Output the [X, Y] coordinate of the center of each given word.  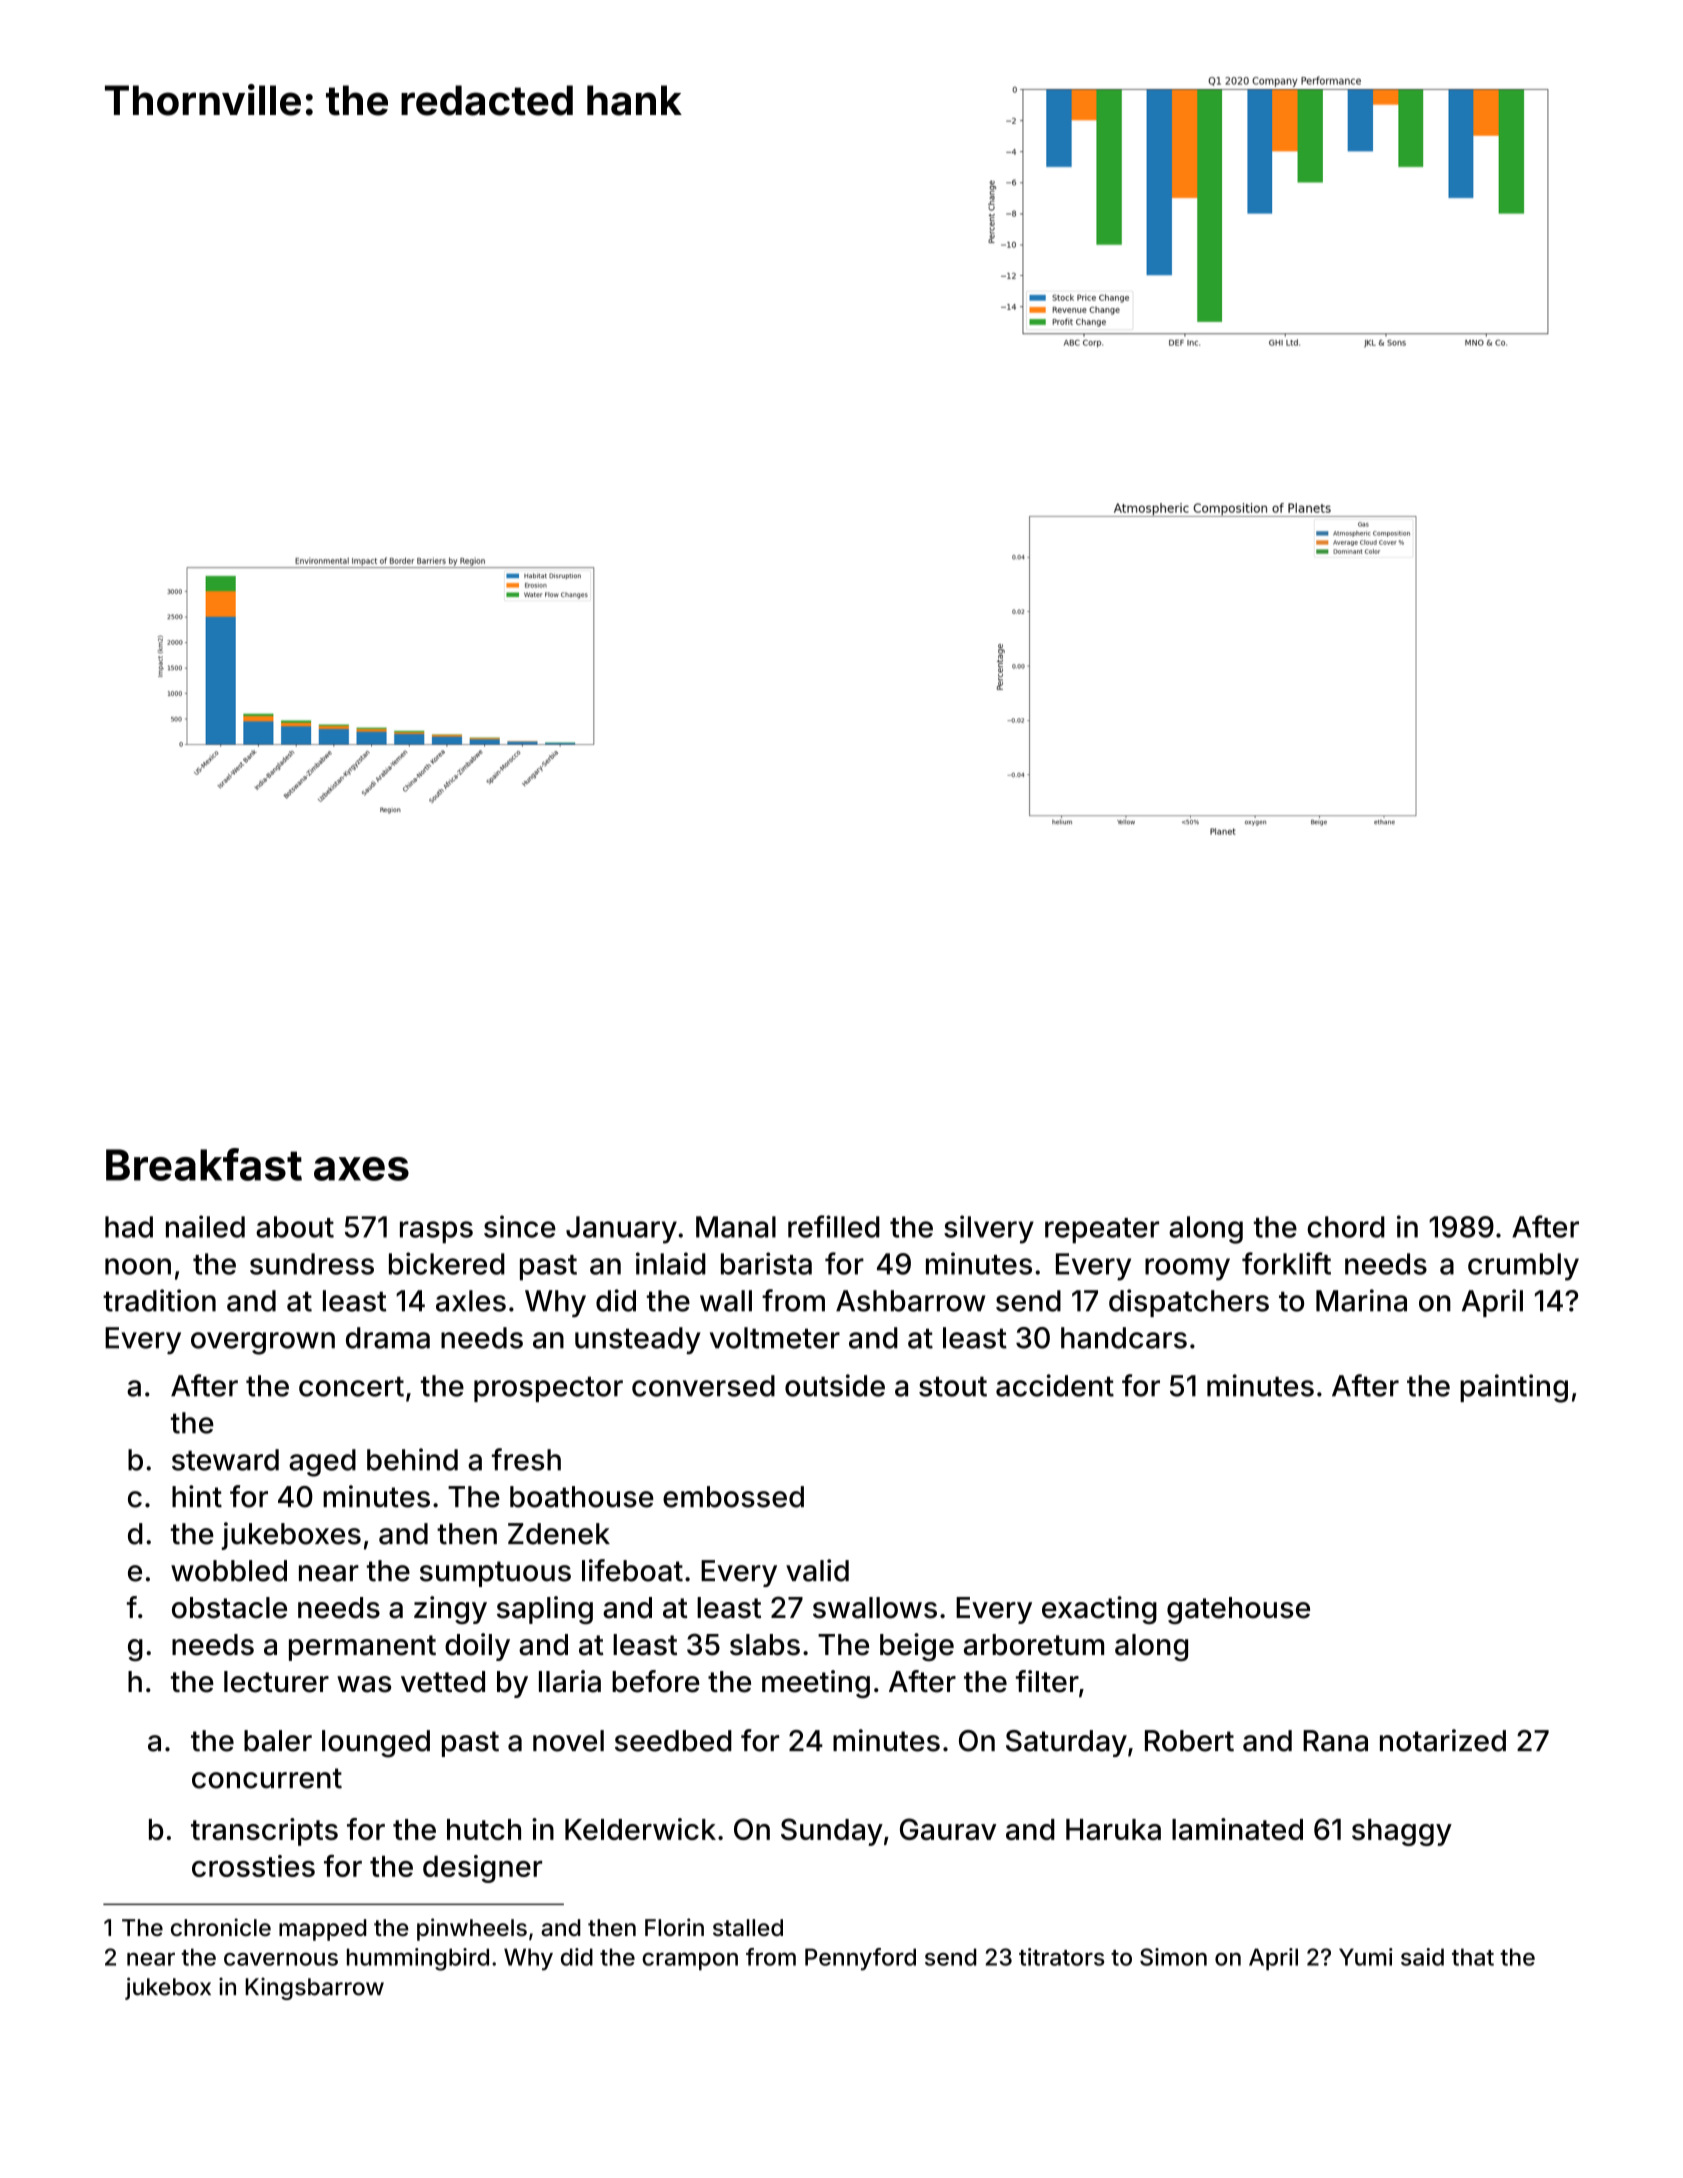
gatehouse [1238, 1610]
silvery [989, 1229]
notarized [1443, 1740]
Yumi [1366, 1957]
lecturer [276, 1682]
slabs [765, 1645]
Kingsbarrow [314, 1988]
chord [1346, 1227]
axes [361, 1169]
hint [197, 1496]
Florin [674, 1927]
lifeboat [632, 1570]
